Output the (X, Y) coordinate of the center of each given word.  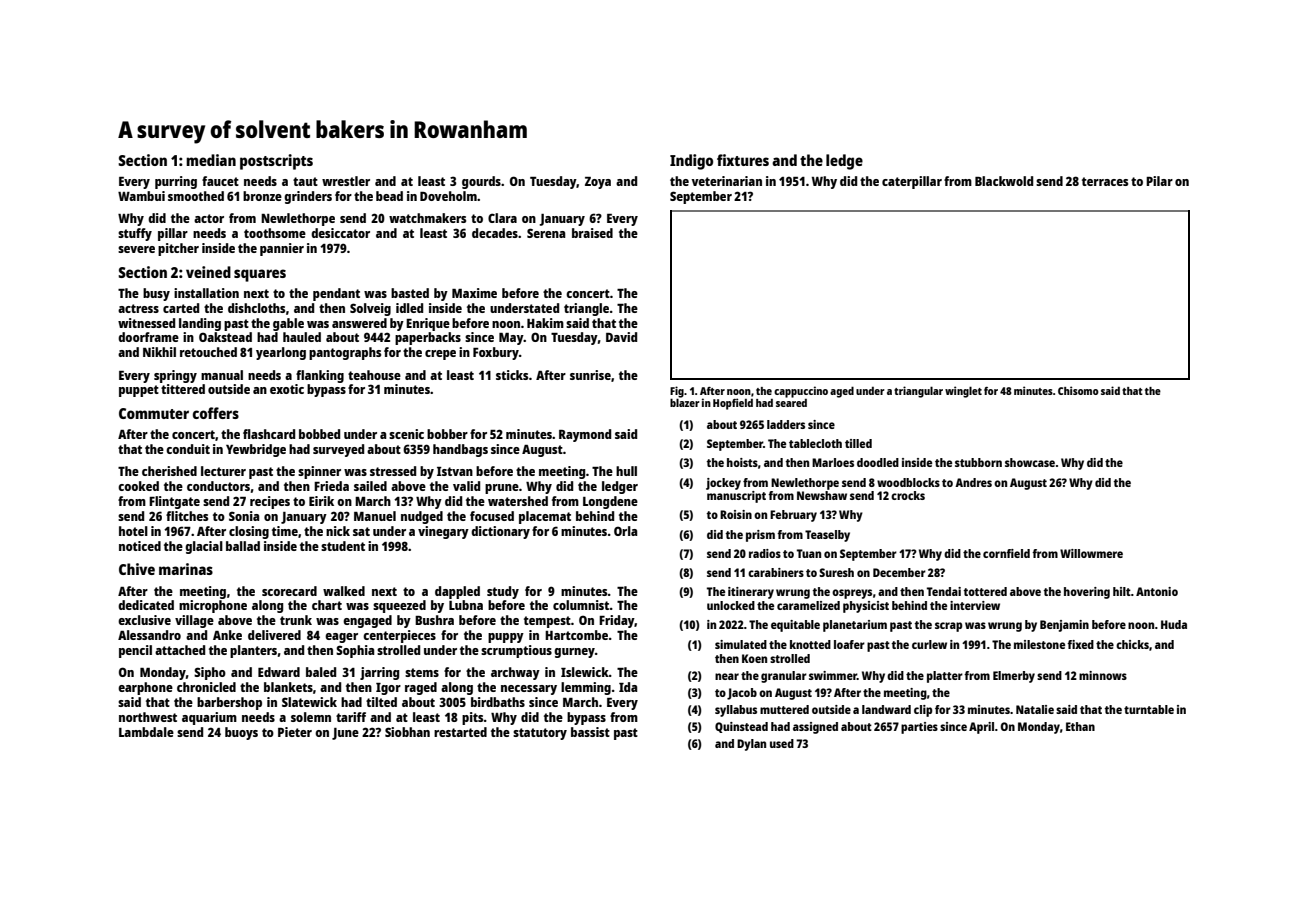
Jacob (742, 694)
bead (389, 196)
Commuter (154, 413)
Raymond (585, 435)
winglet (963, 392)
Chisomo (1078, 390)
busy (156, 294)
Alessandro (149, 635)
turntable (1149, 709)
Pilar (1159, 181)
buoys (241, 733)
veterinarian (726, 181)
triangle (586, 309)
